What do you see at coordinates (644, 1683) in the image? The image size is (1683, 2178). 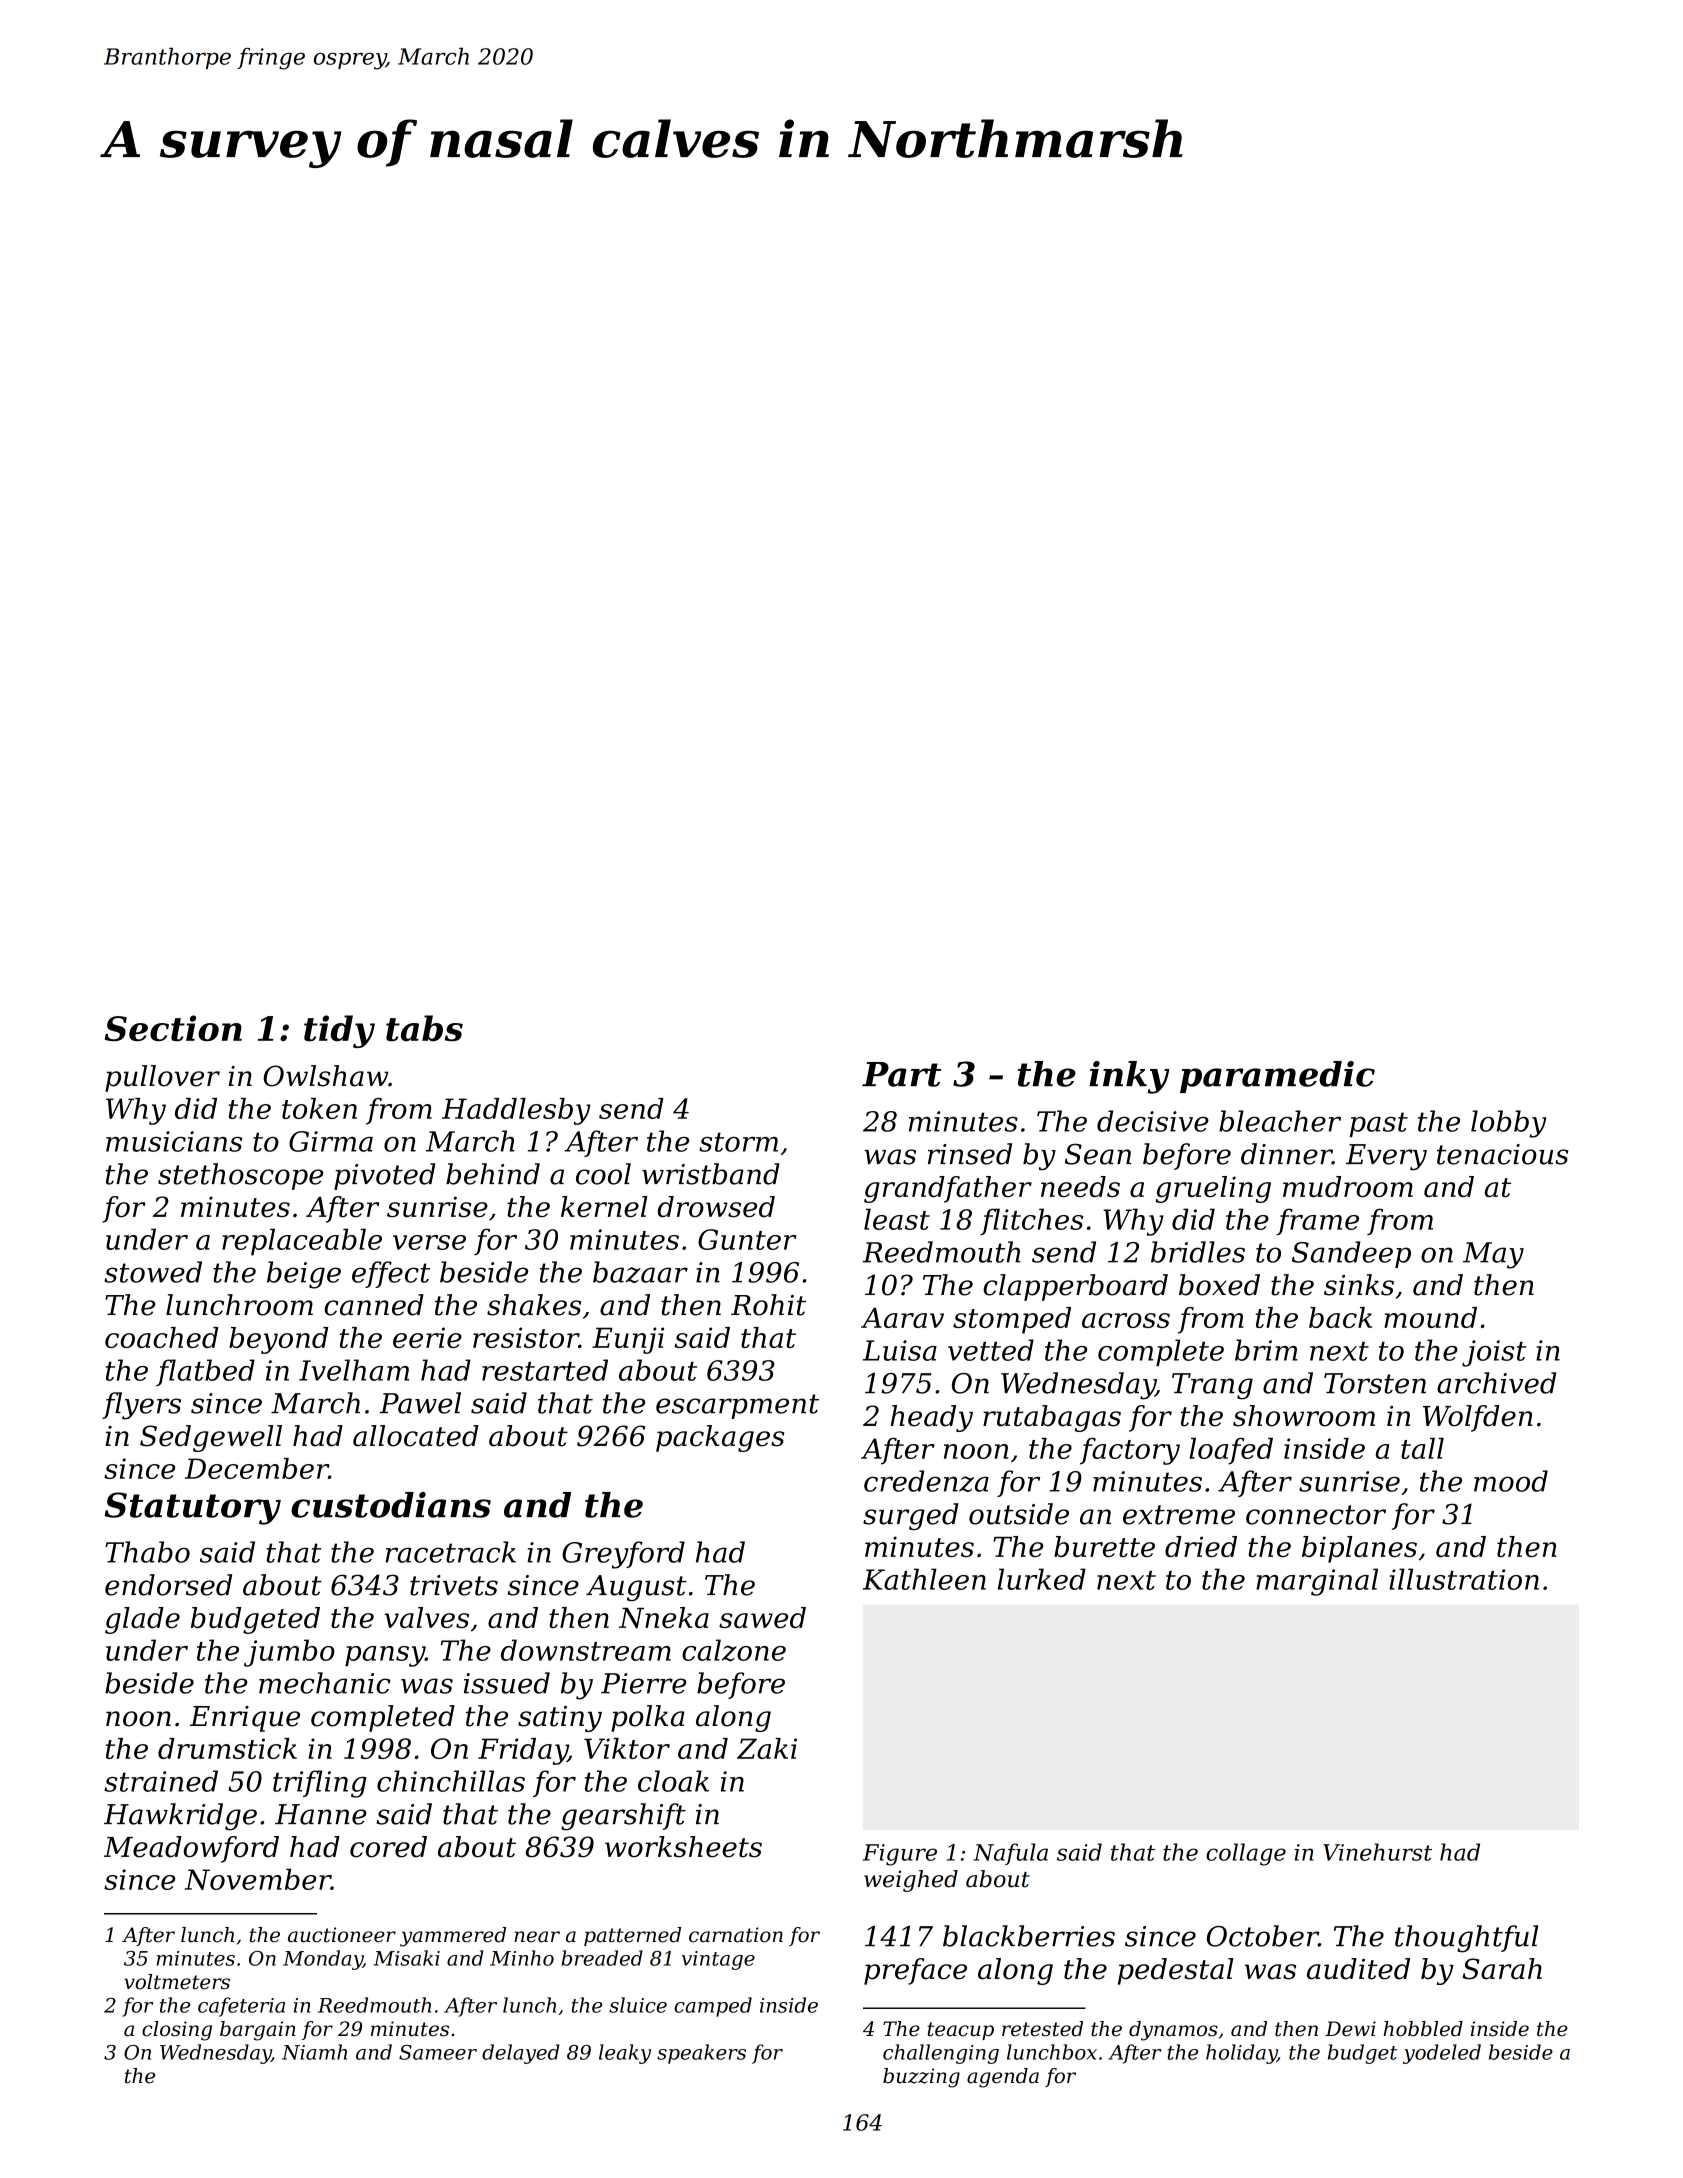 I see `Pierre` at bounding box center [644, 1683].
